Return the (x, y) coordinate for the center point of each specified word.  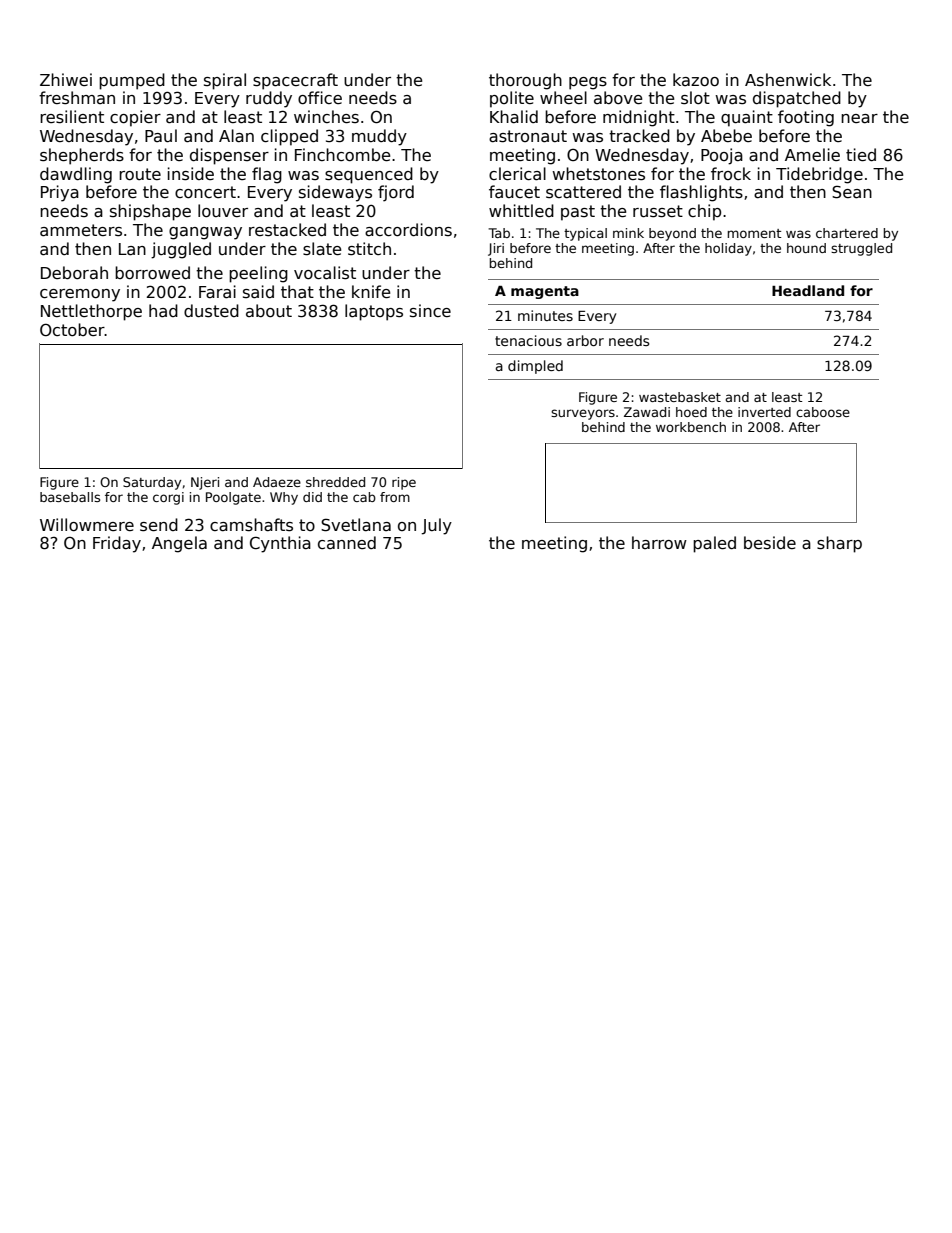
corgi (168, 498)
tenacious (528, 340)
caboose (823, 412)
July (436, 526)
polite (512, 99)
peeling (258, 274)
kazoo (696, 79)
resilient (72, 117)
